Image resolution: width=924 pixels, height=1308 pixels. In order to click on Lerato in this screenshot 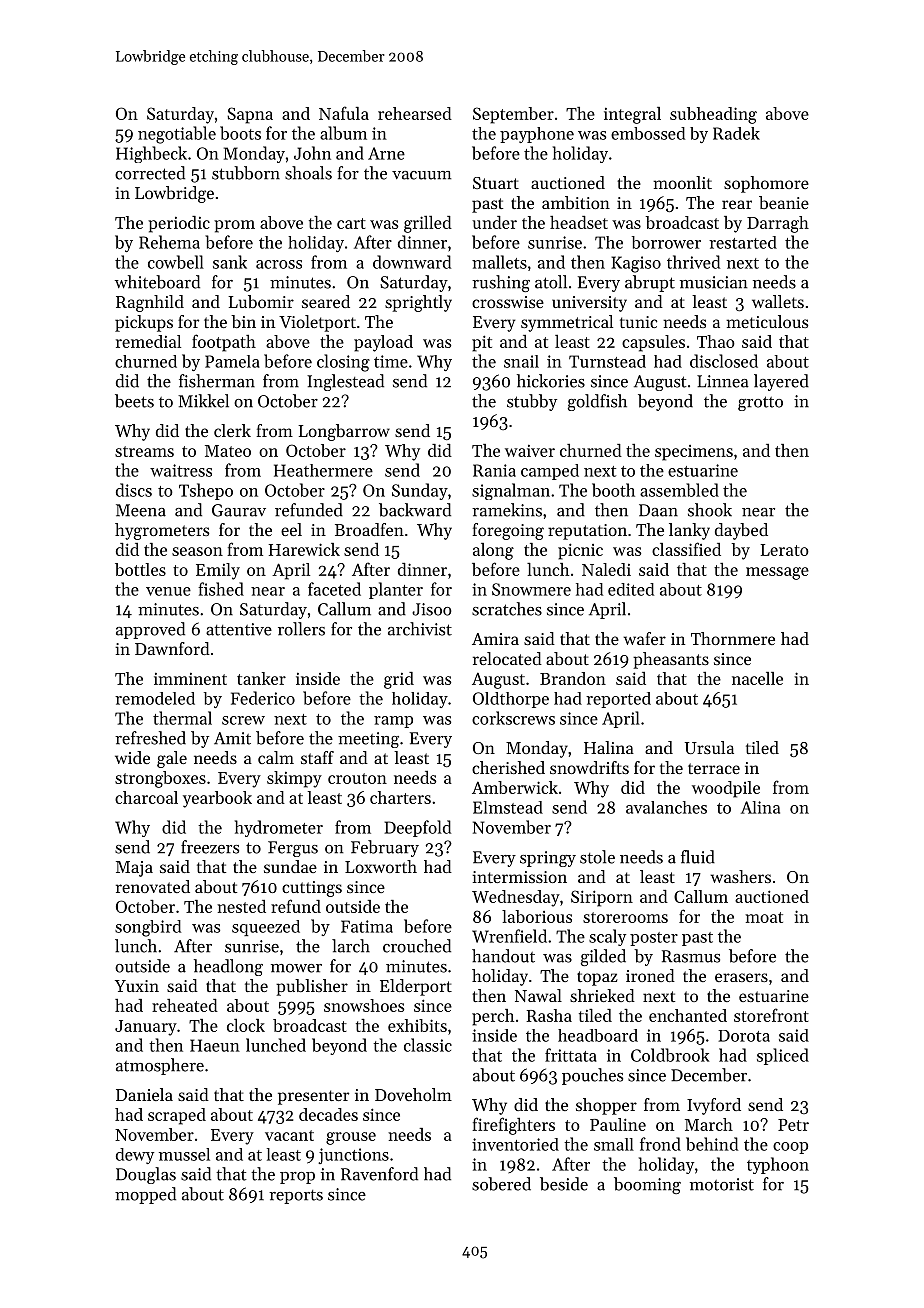, I will do `click(784, 550)`.
